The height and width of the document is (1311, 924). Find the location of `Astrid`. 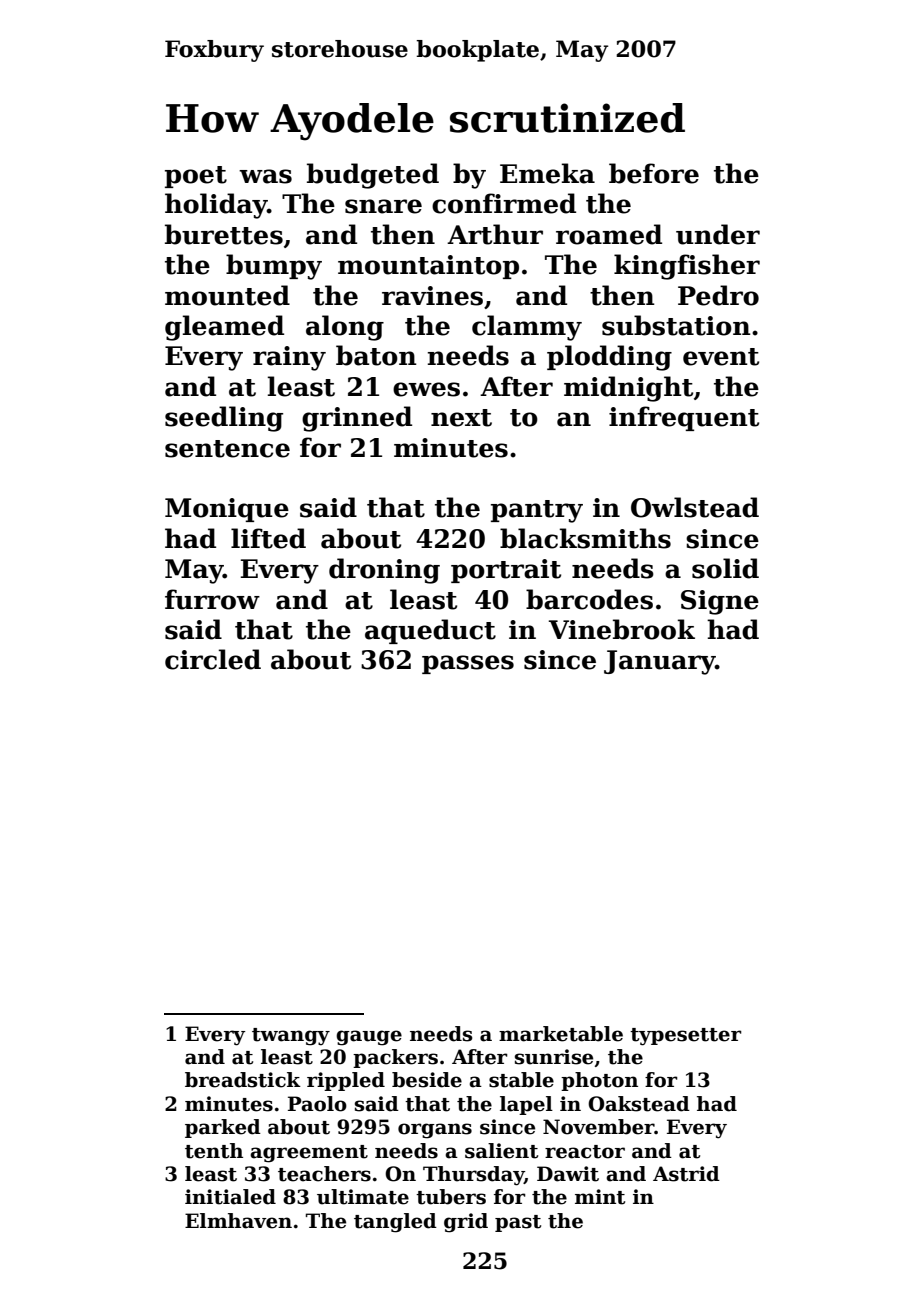

Astrid is located at coordinates (686, 1174).
